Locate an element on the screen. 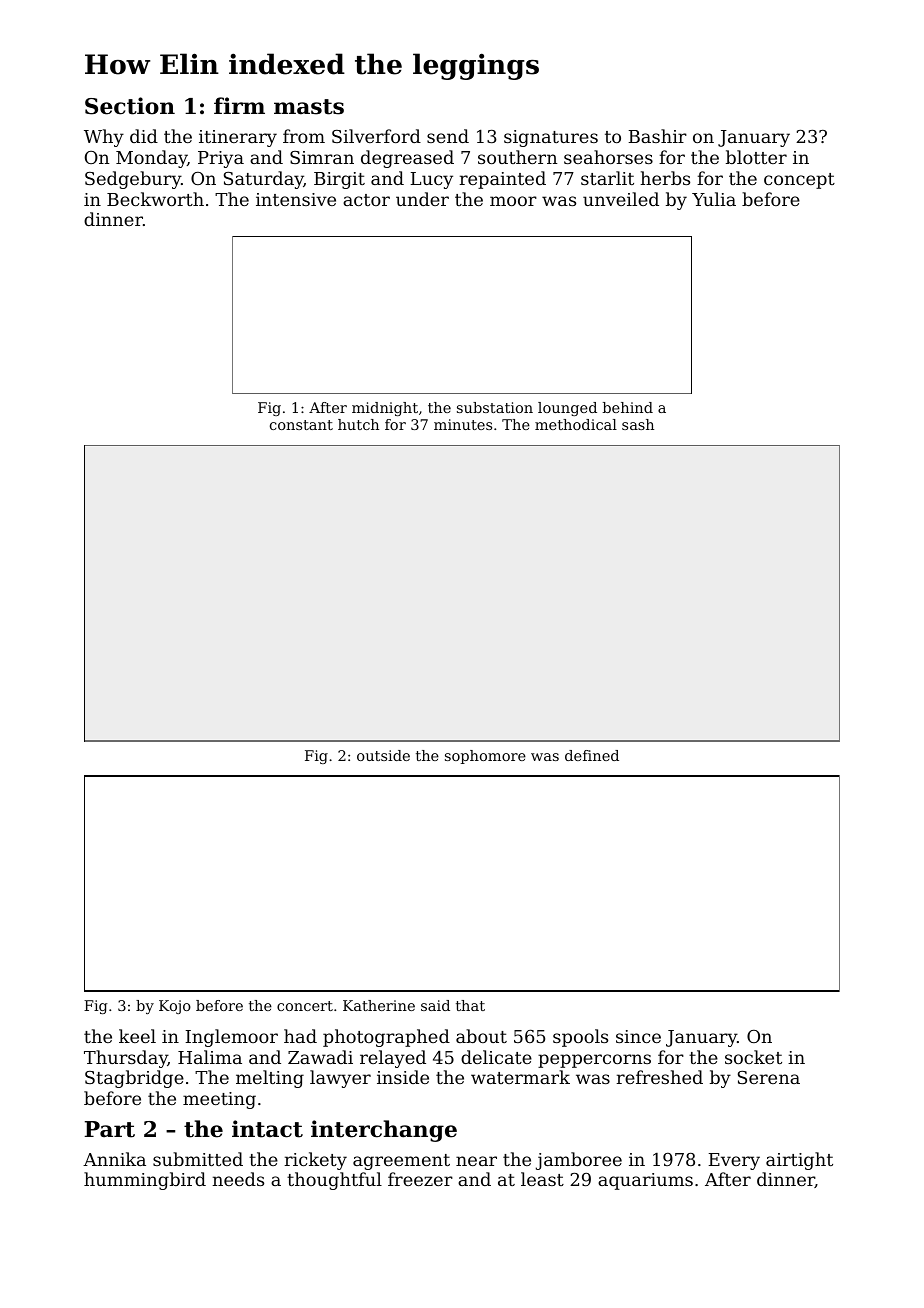 The height and width of the screenshot is (1308, 924). defined is located at coordinates (592, 755).
